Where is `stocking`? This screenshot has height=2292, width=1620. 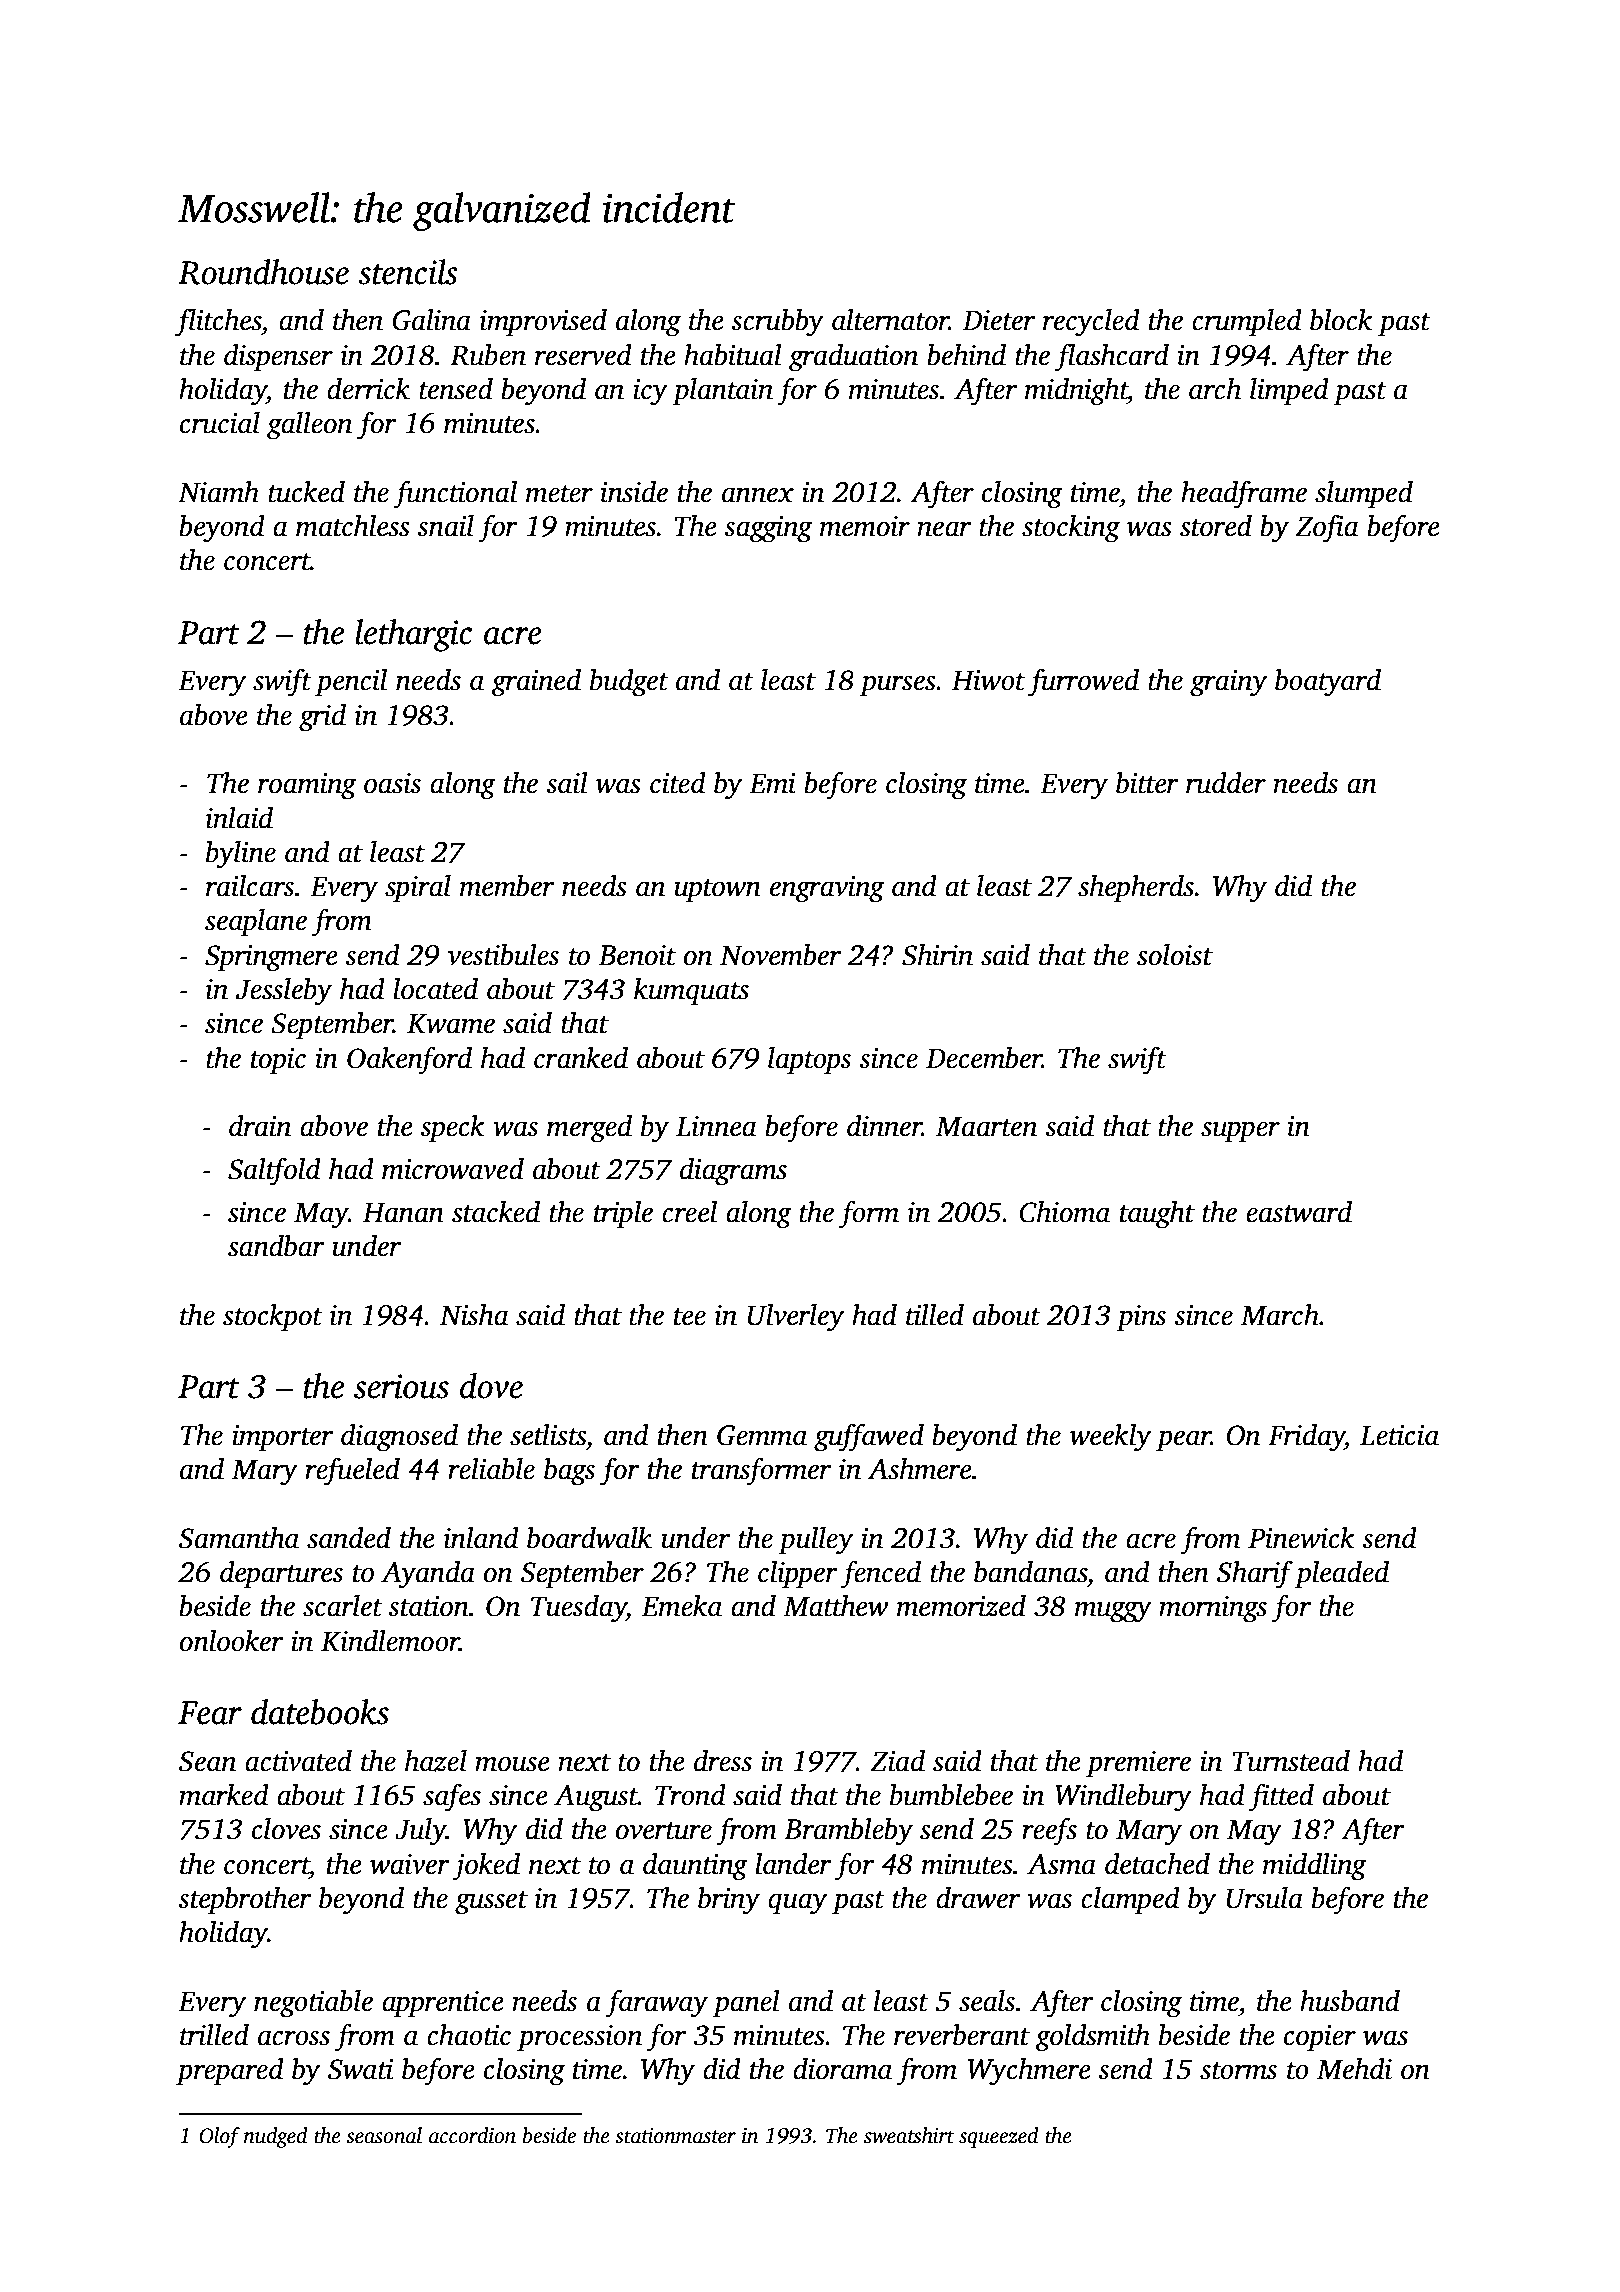
stocking is located at coordinates (1071, 529).
